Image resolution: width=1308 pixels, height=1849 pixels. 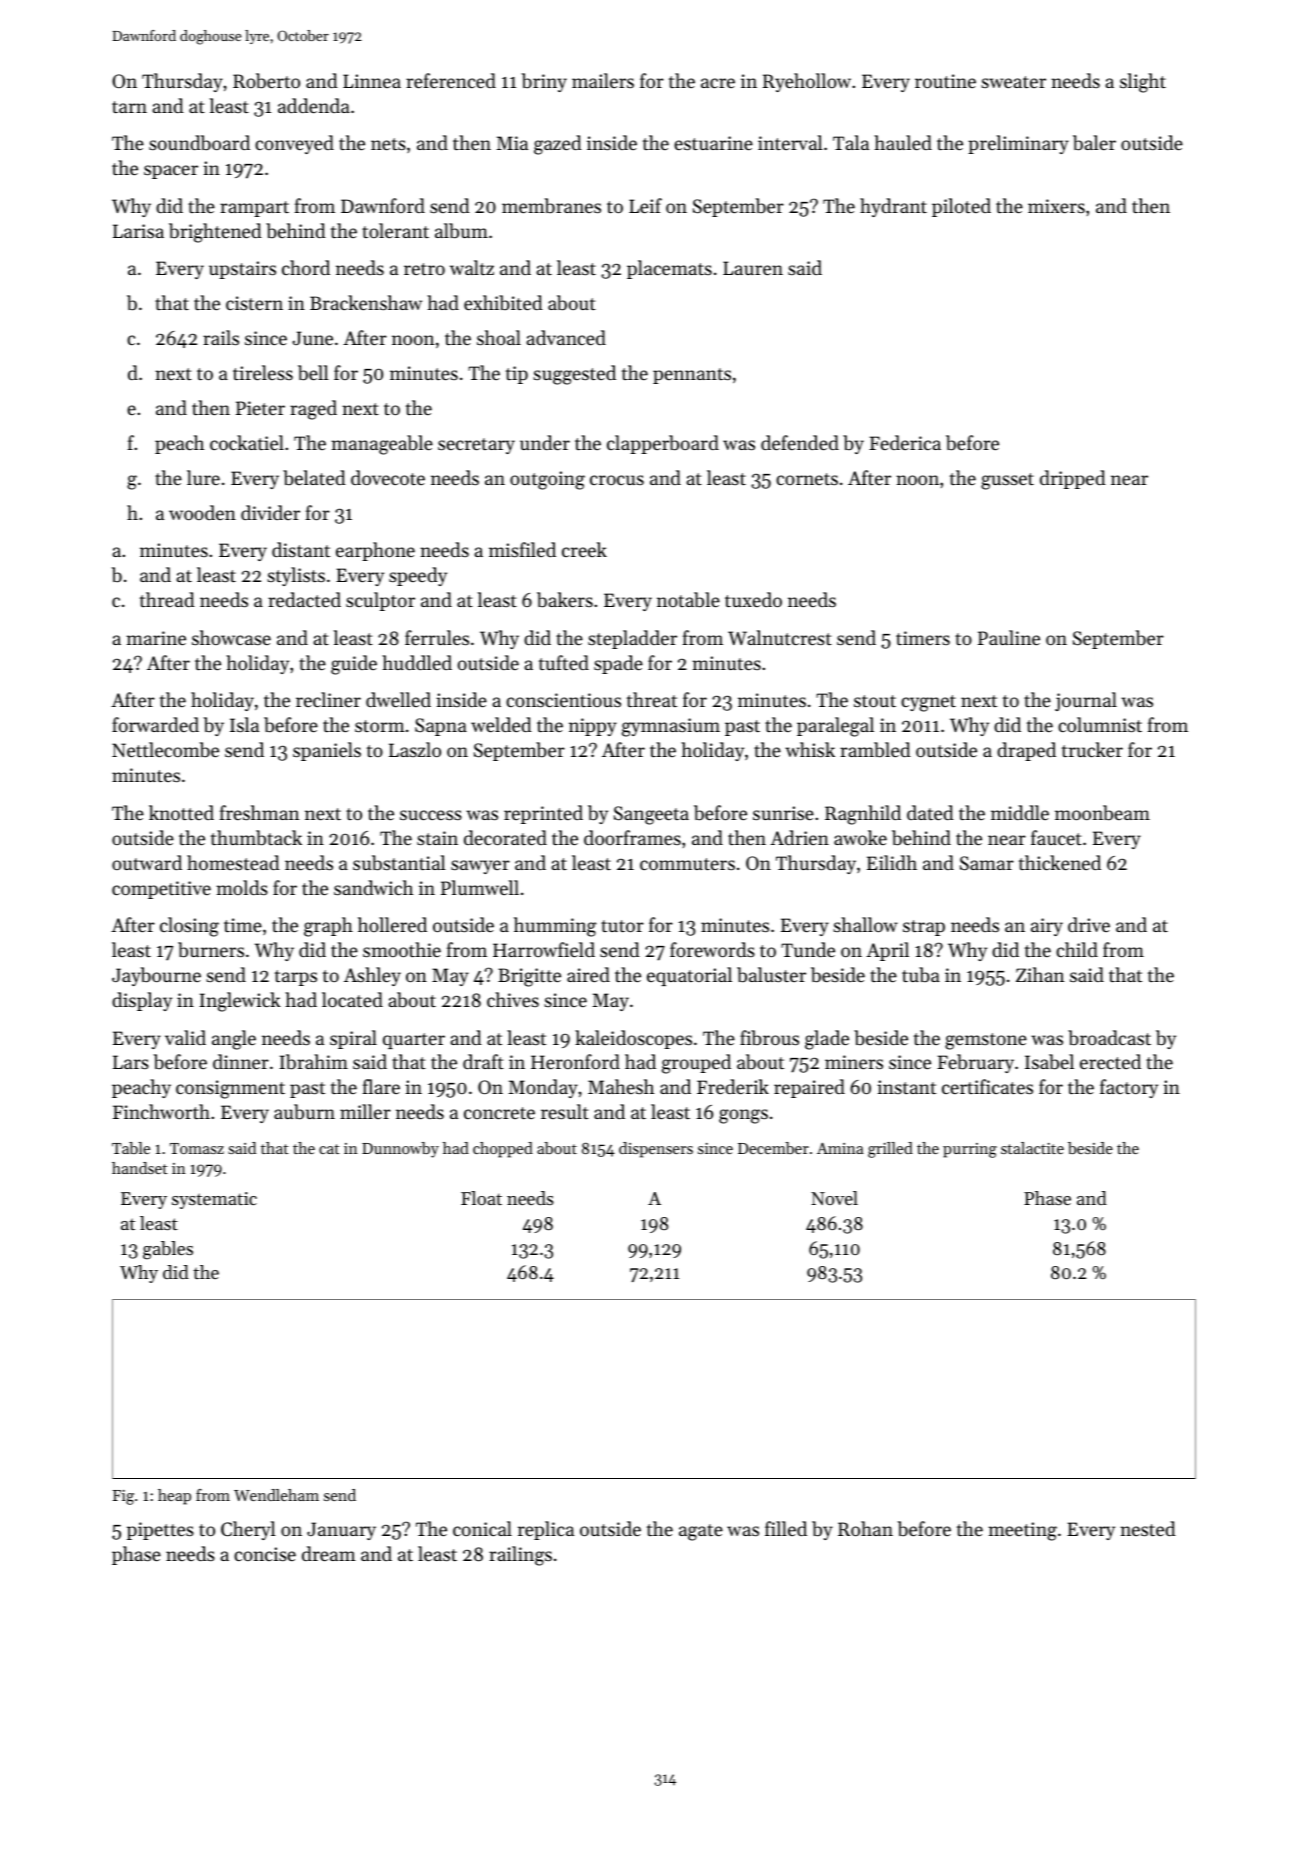 What do you see at coordinates (558, 145) in the document?
I see `gazed` at bounding box center [558, 145].
